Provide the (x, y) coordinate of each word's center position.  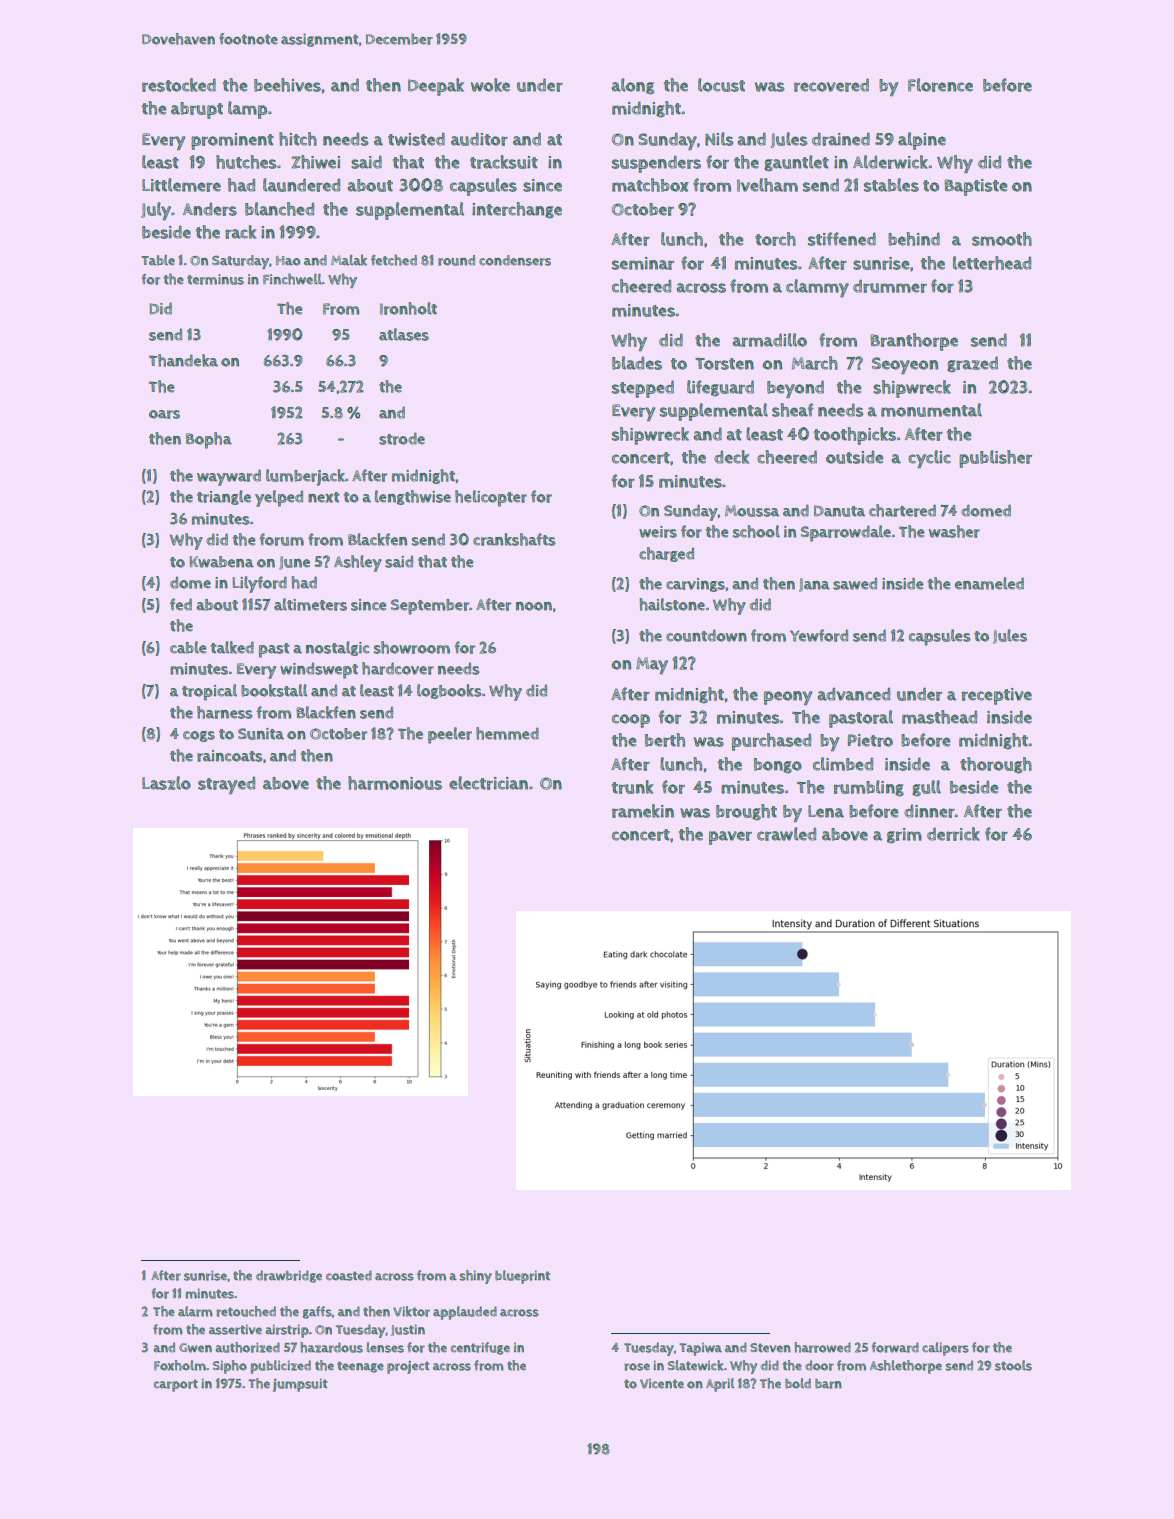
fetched (394, 260)
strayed (226, 785)
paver (730, 838)
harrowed (822, 1347)
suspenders (656, 164)
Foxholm (180, 1365)
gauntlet (796, 163)
